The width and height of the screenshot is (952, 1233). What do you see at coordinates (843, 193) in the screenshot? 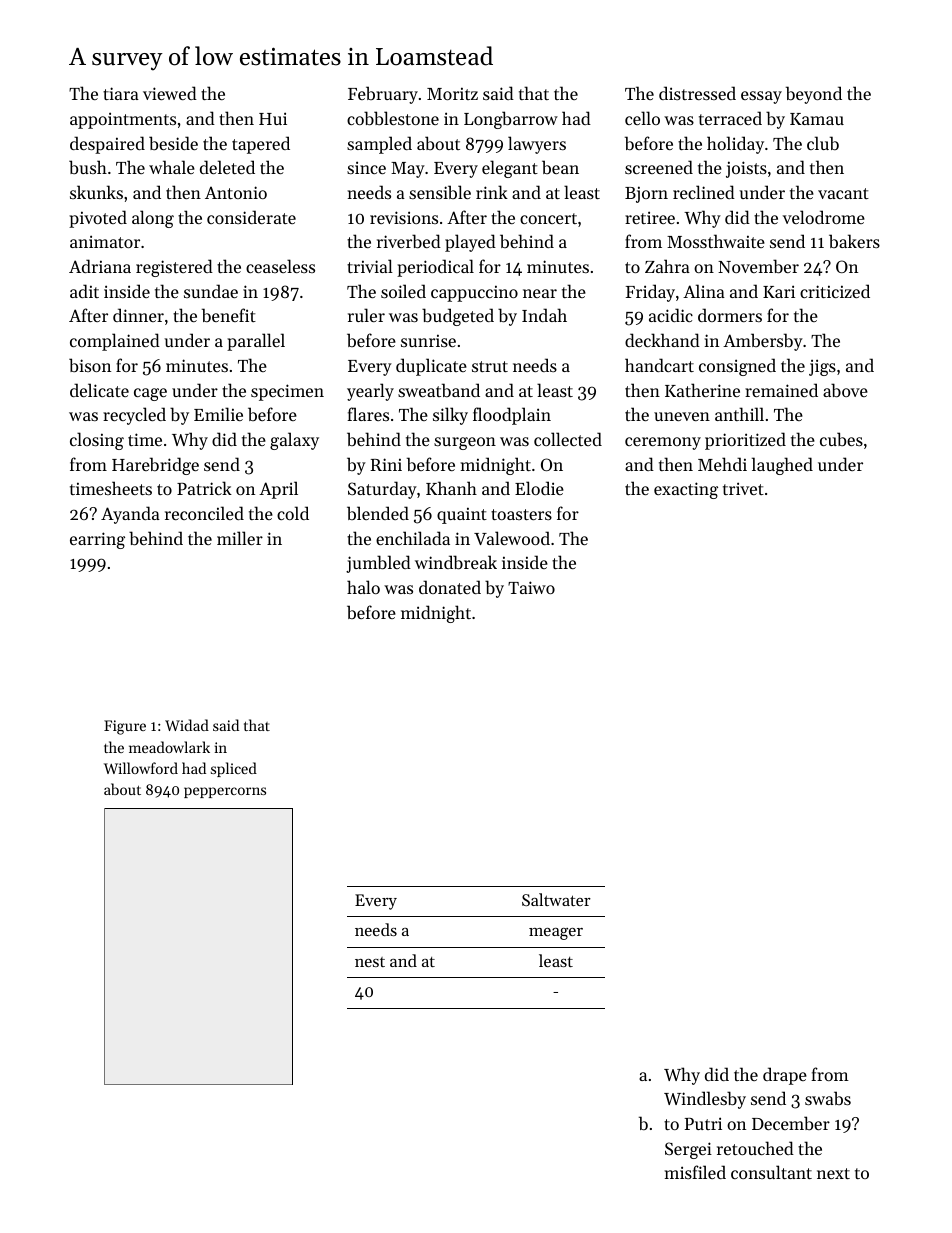
I see `vacant` at bounding box center [843, 193].
